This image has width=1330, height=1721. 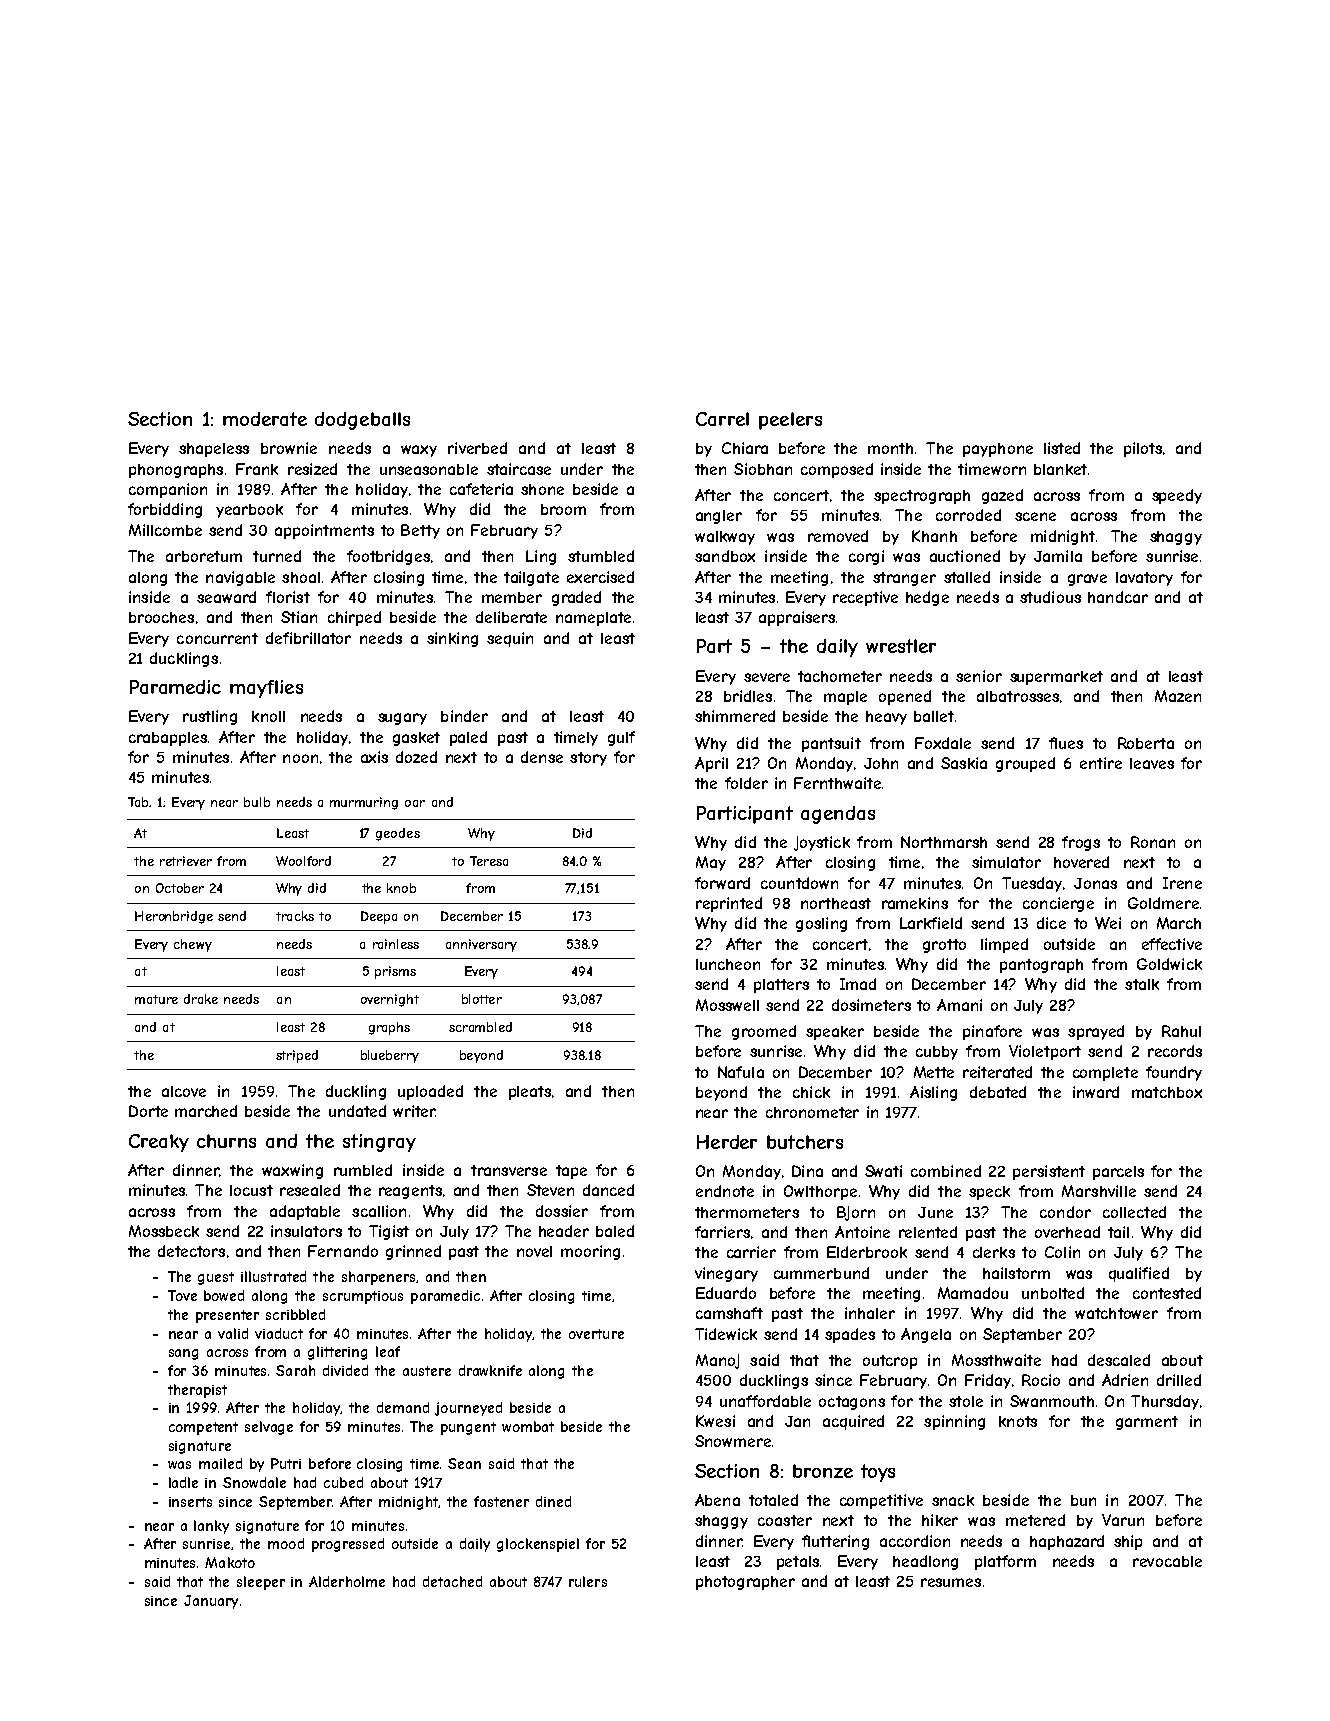 What do you see at coordinates (1143, 449) in the image?
I see `pilots` at bounding box center [1143, 449].
